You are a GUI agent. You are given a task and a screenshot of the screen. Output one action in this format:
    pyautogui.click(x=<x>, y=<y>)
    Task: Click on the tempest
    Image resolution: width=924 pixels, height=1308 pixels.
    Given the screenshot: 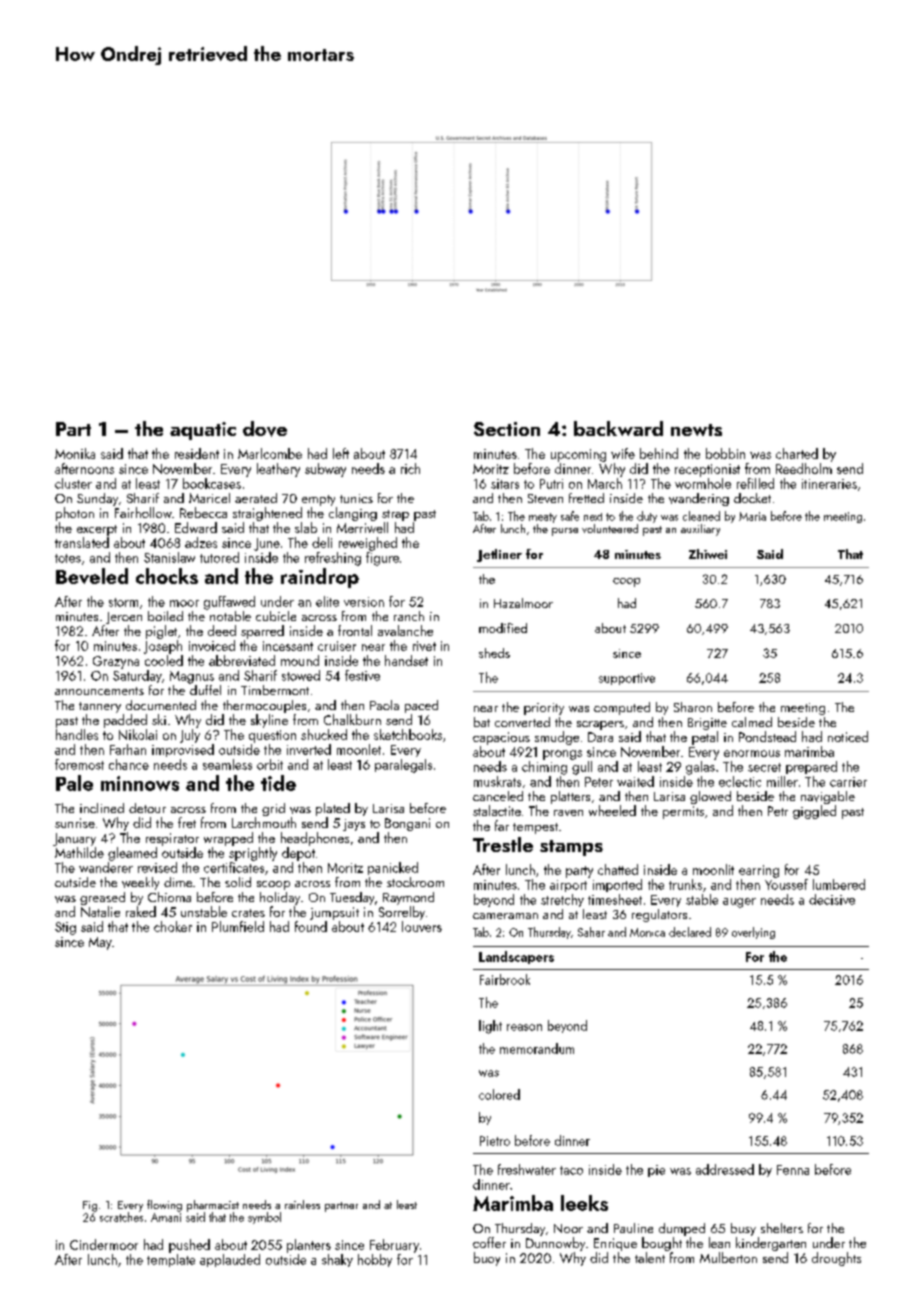 What is the action you would take?
    pyautogui.click(x=535, y=828)
